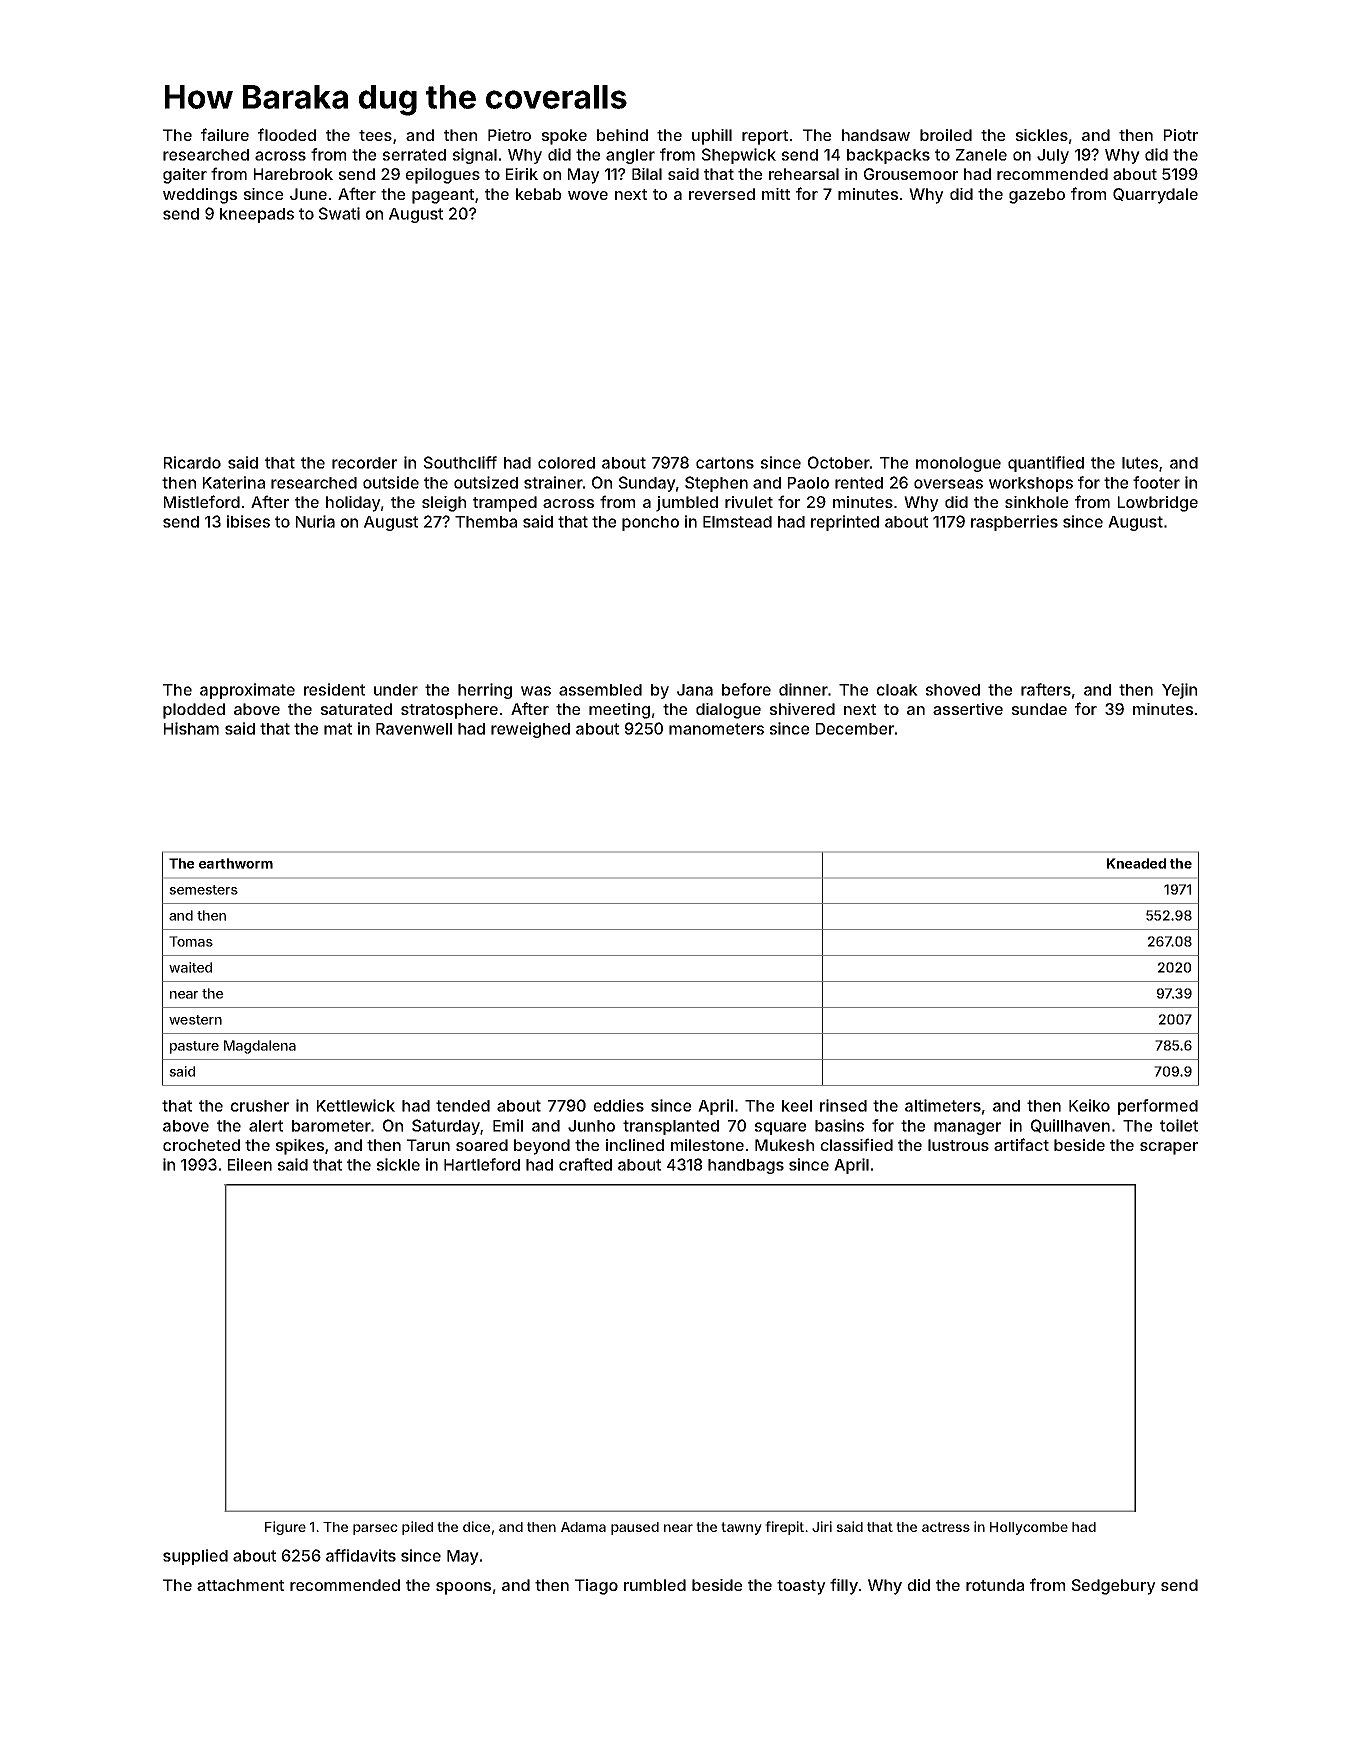 Image resolution: width=1361 pixels, height=1762 pixels. Describe the element at coordinates (746, 689) in the screenshot. I see `before` at that location.
